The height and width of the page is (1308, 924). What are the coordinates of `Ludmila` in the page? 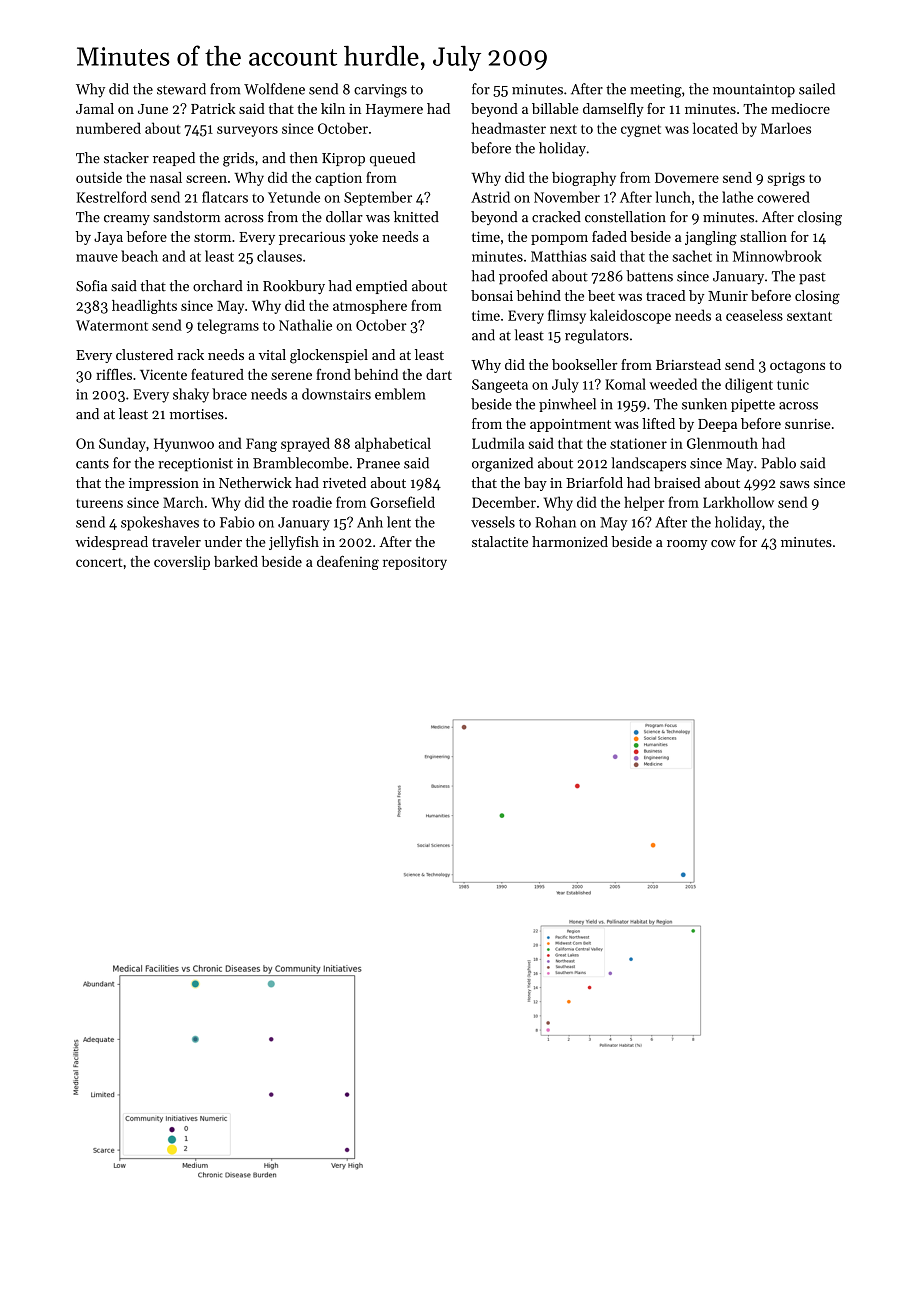 It's located at (498, 443).
